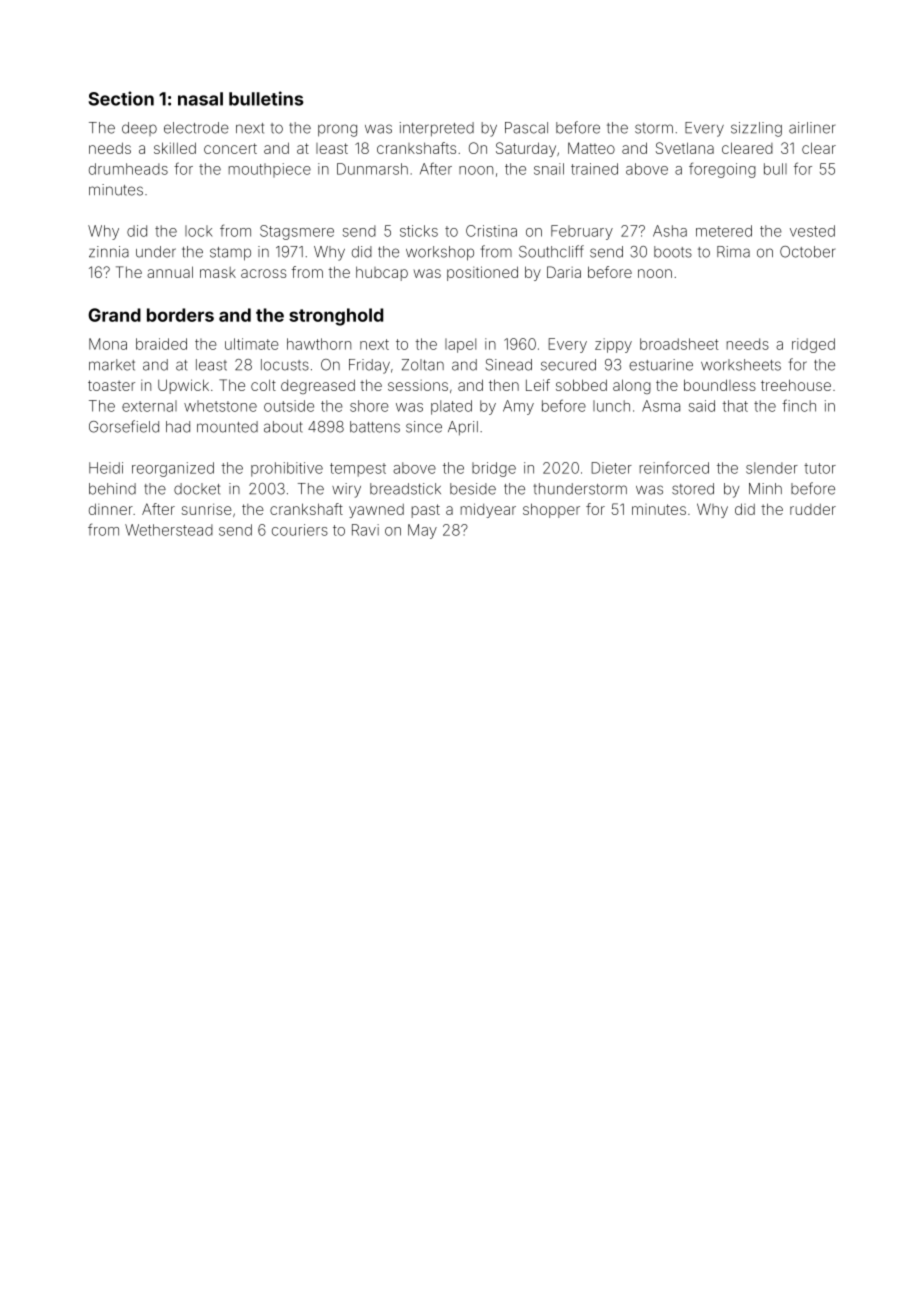  Describe the element at coordinates (756, 129) in the screenshot. I see `sizzling` at that location.
